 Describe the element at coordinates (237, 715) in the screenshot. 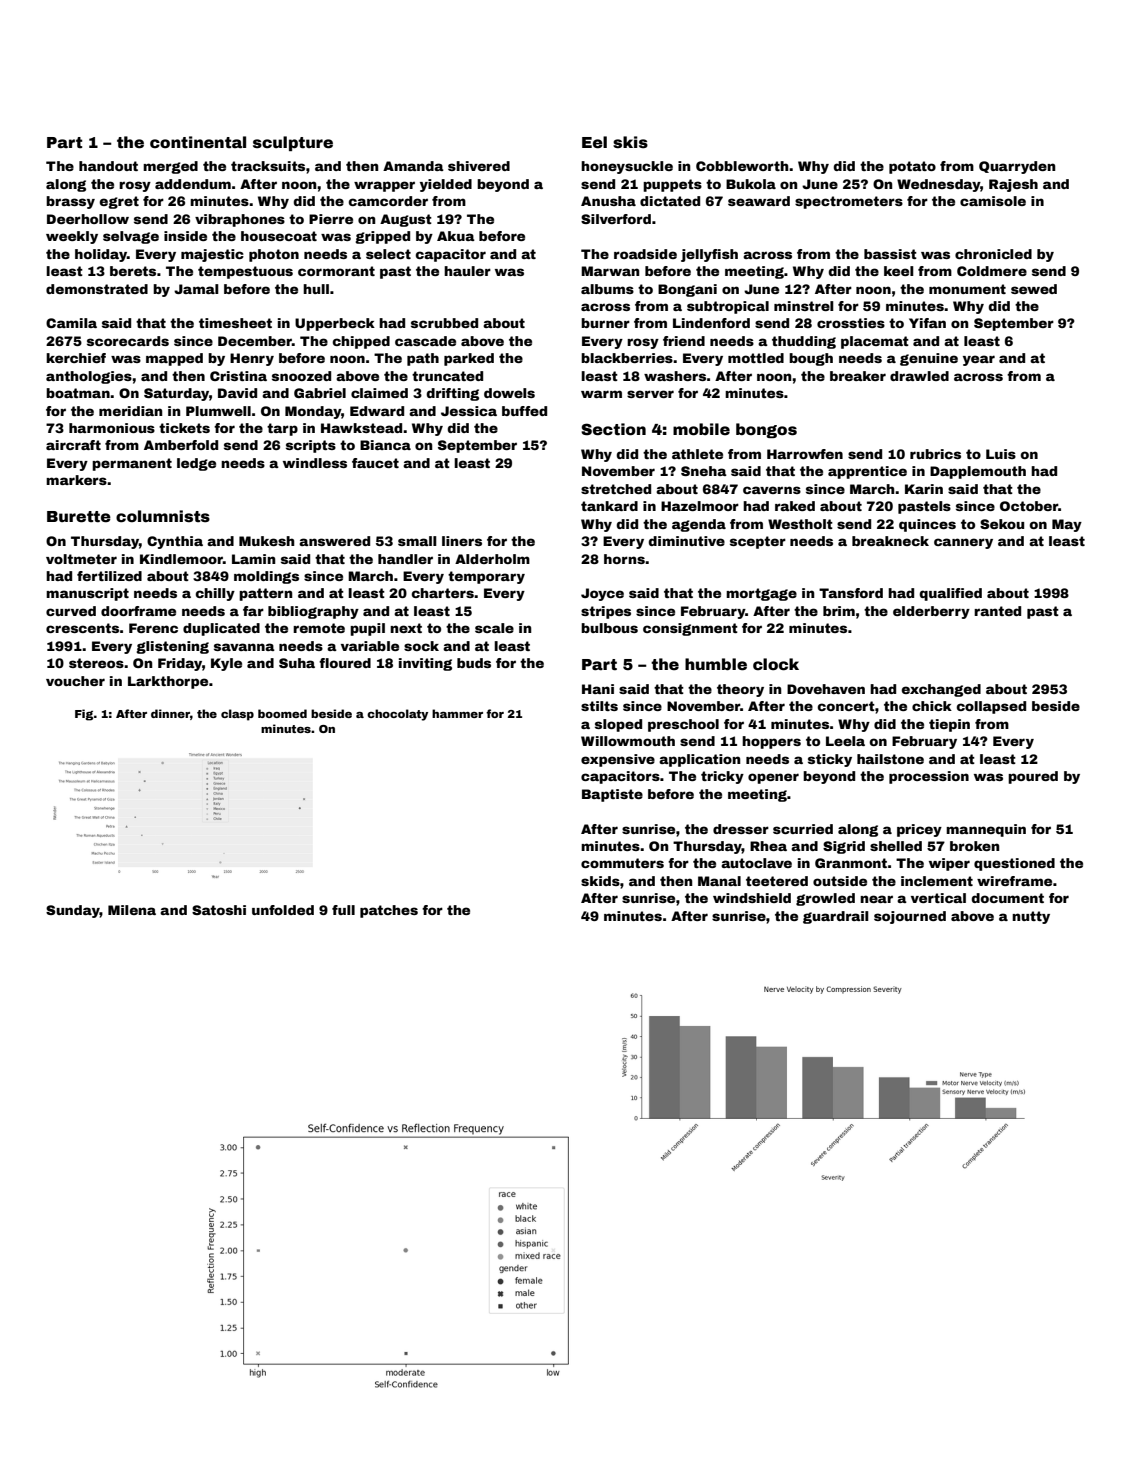

I see `clasp` at that location.
